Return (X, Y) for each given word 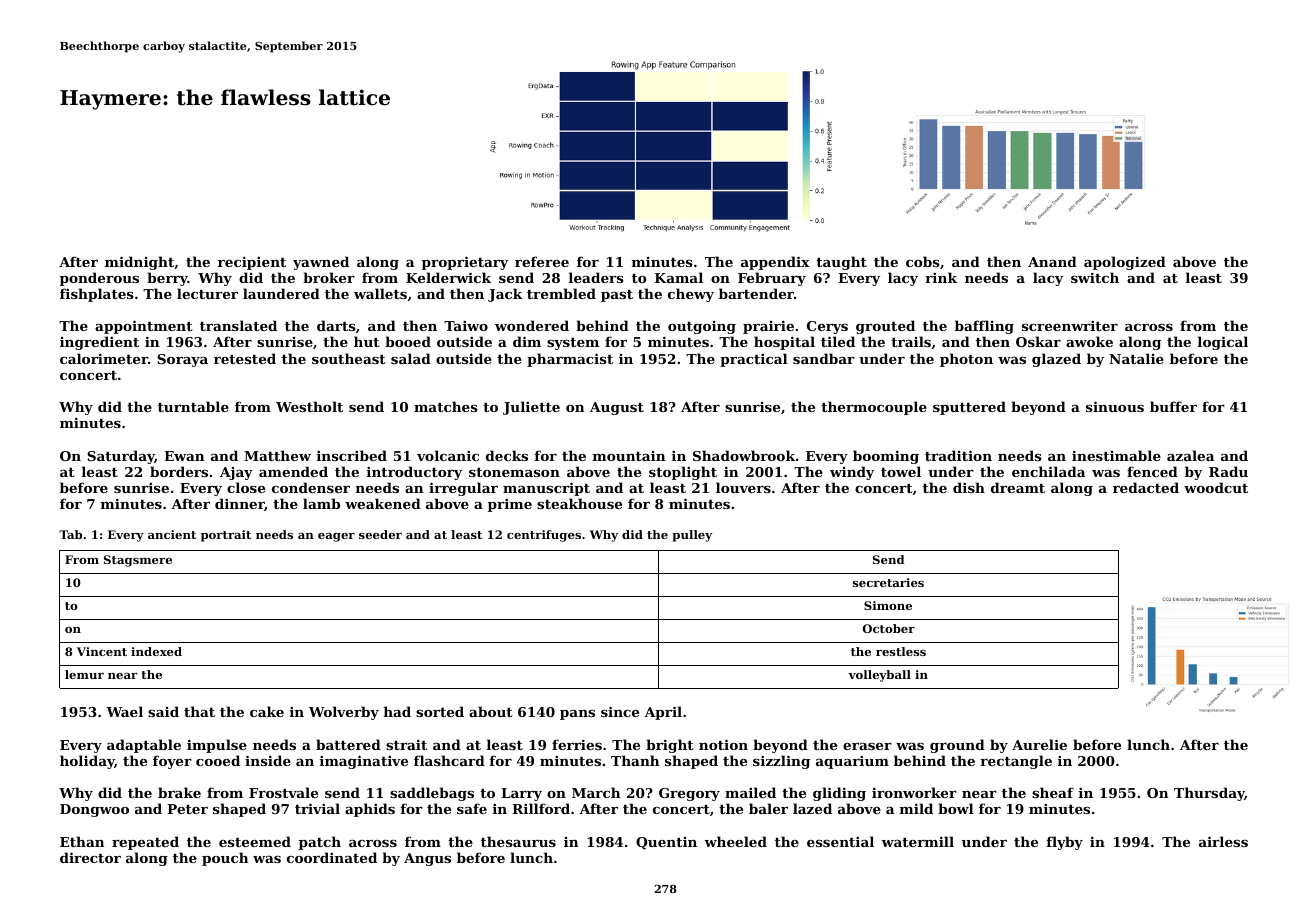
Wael (124, 711)
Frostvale (283, 792)
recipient (252, 263)
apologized (1125, 263)
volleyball (879, 676)
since (620, 711)
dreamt (1018, 487)
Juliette (531, 408)
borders (179, 471)
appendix (775, 263)
